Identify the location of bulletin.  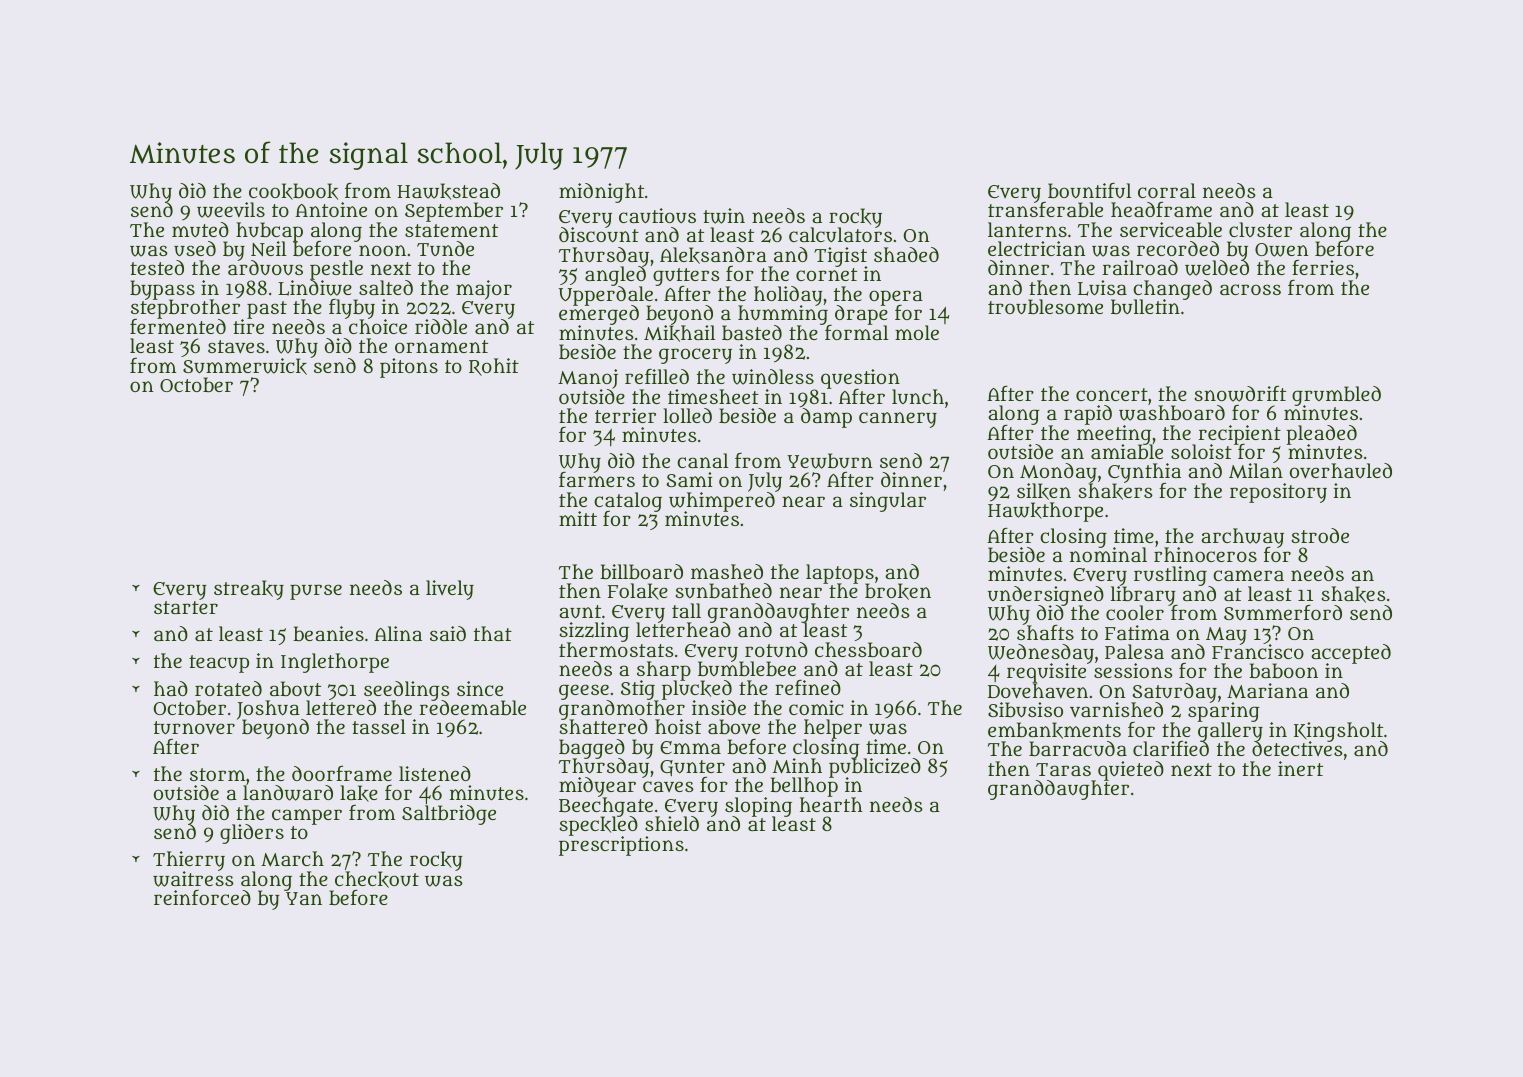
(1145, 307).
